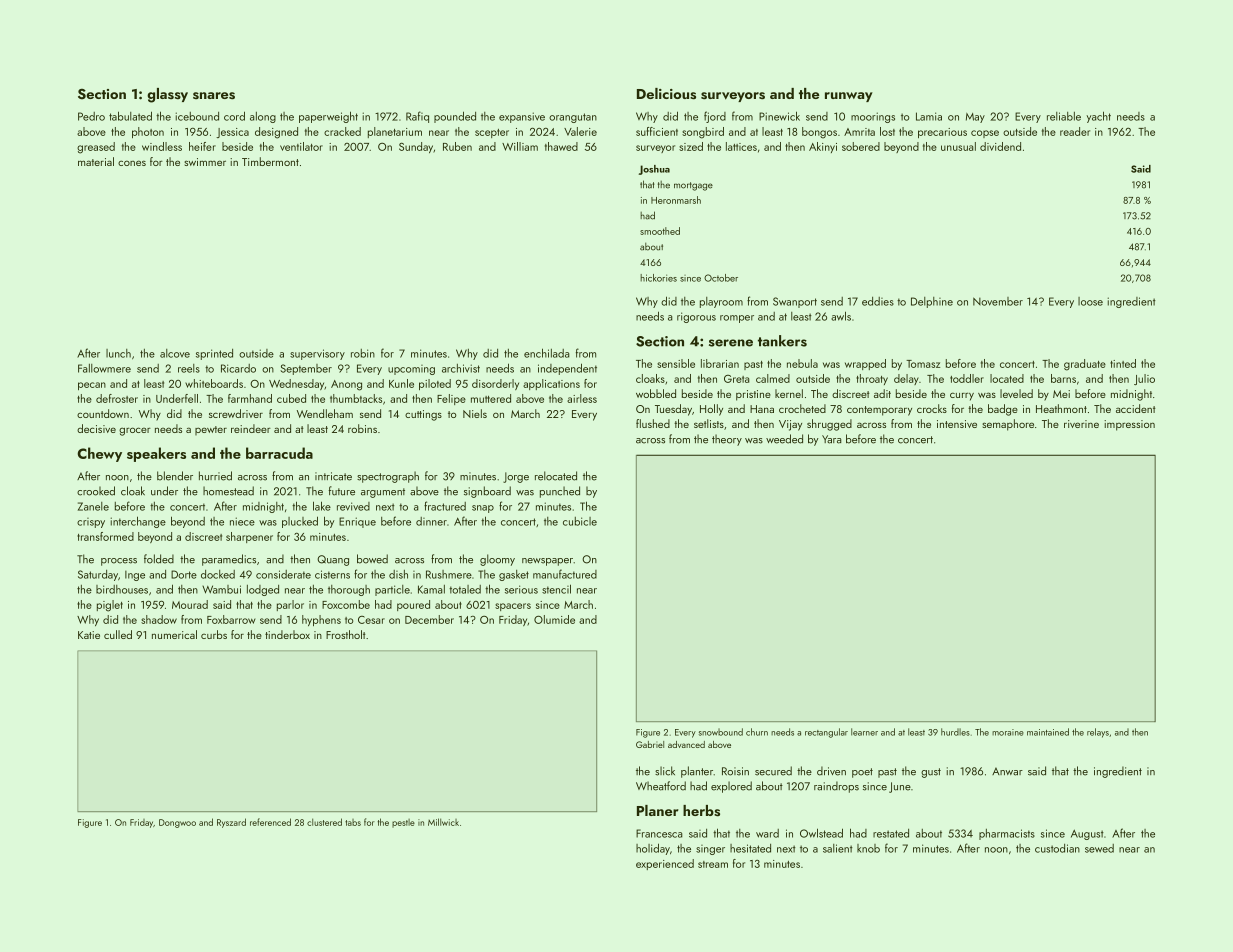 The width and height of the page is (1233, 952). Describe the element at coordinates (130, 116) in the page. I see `tabulated` at that location.
